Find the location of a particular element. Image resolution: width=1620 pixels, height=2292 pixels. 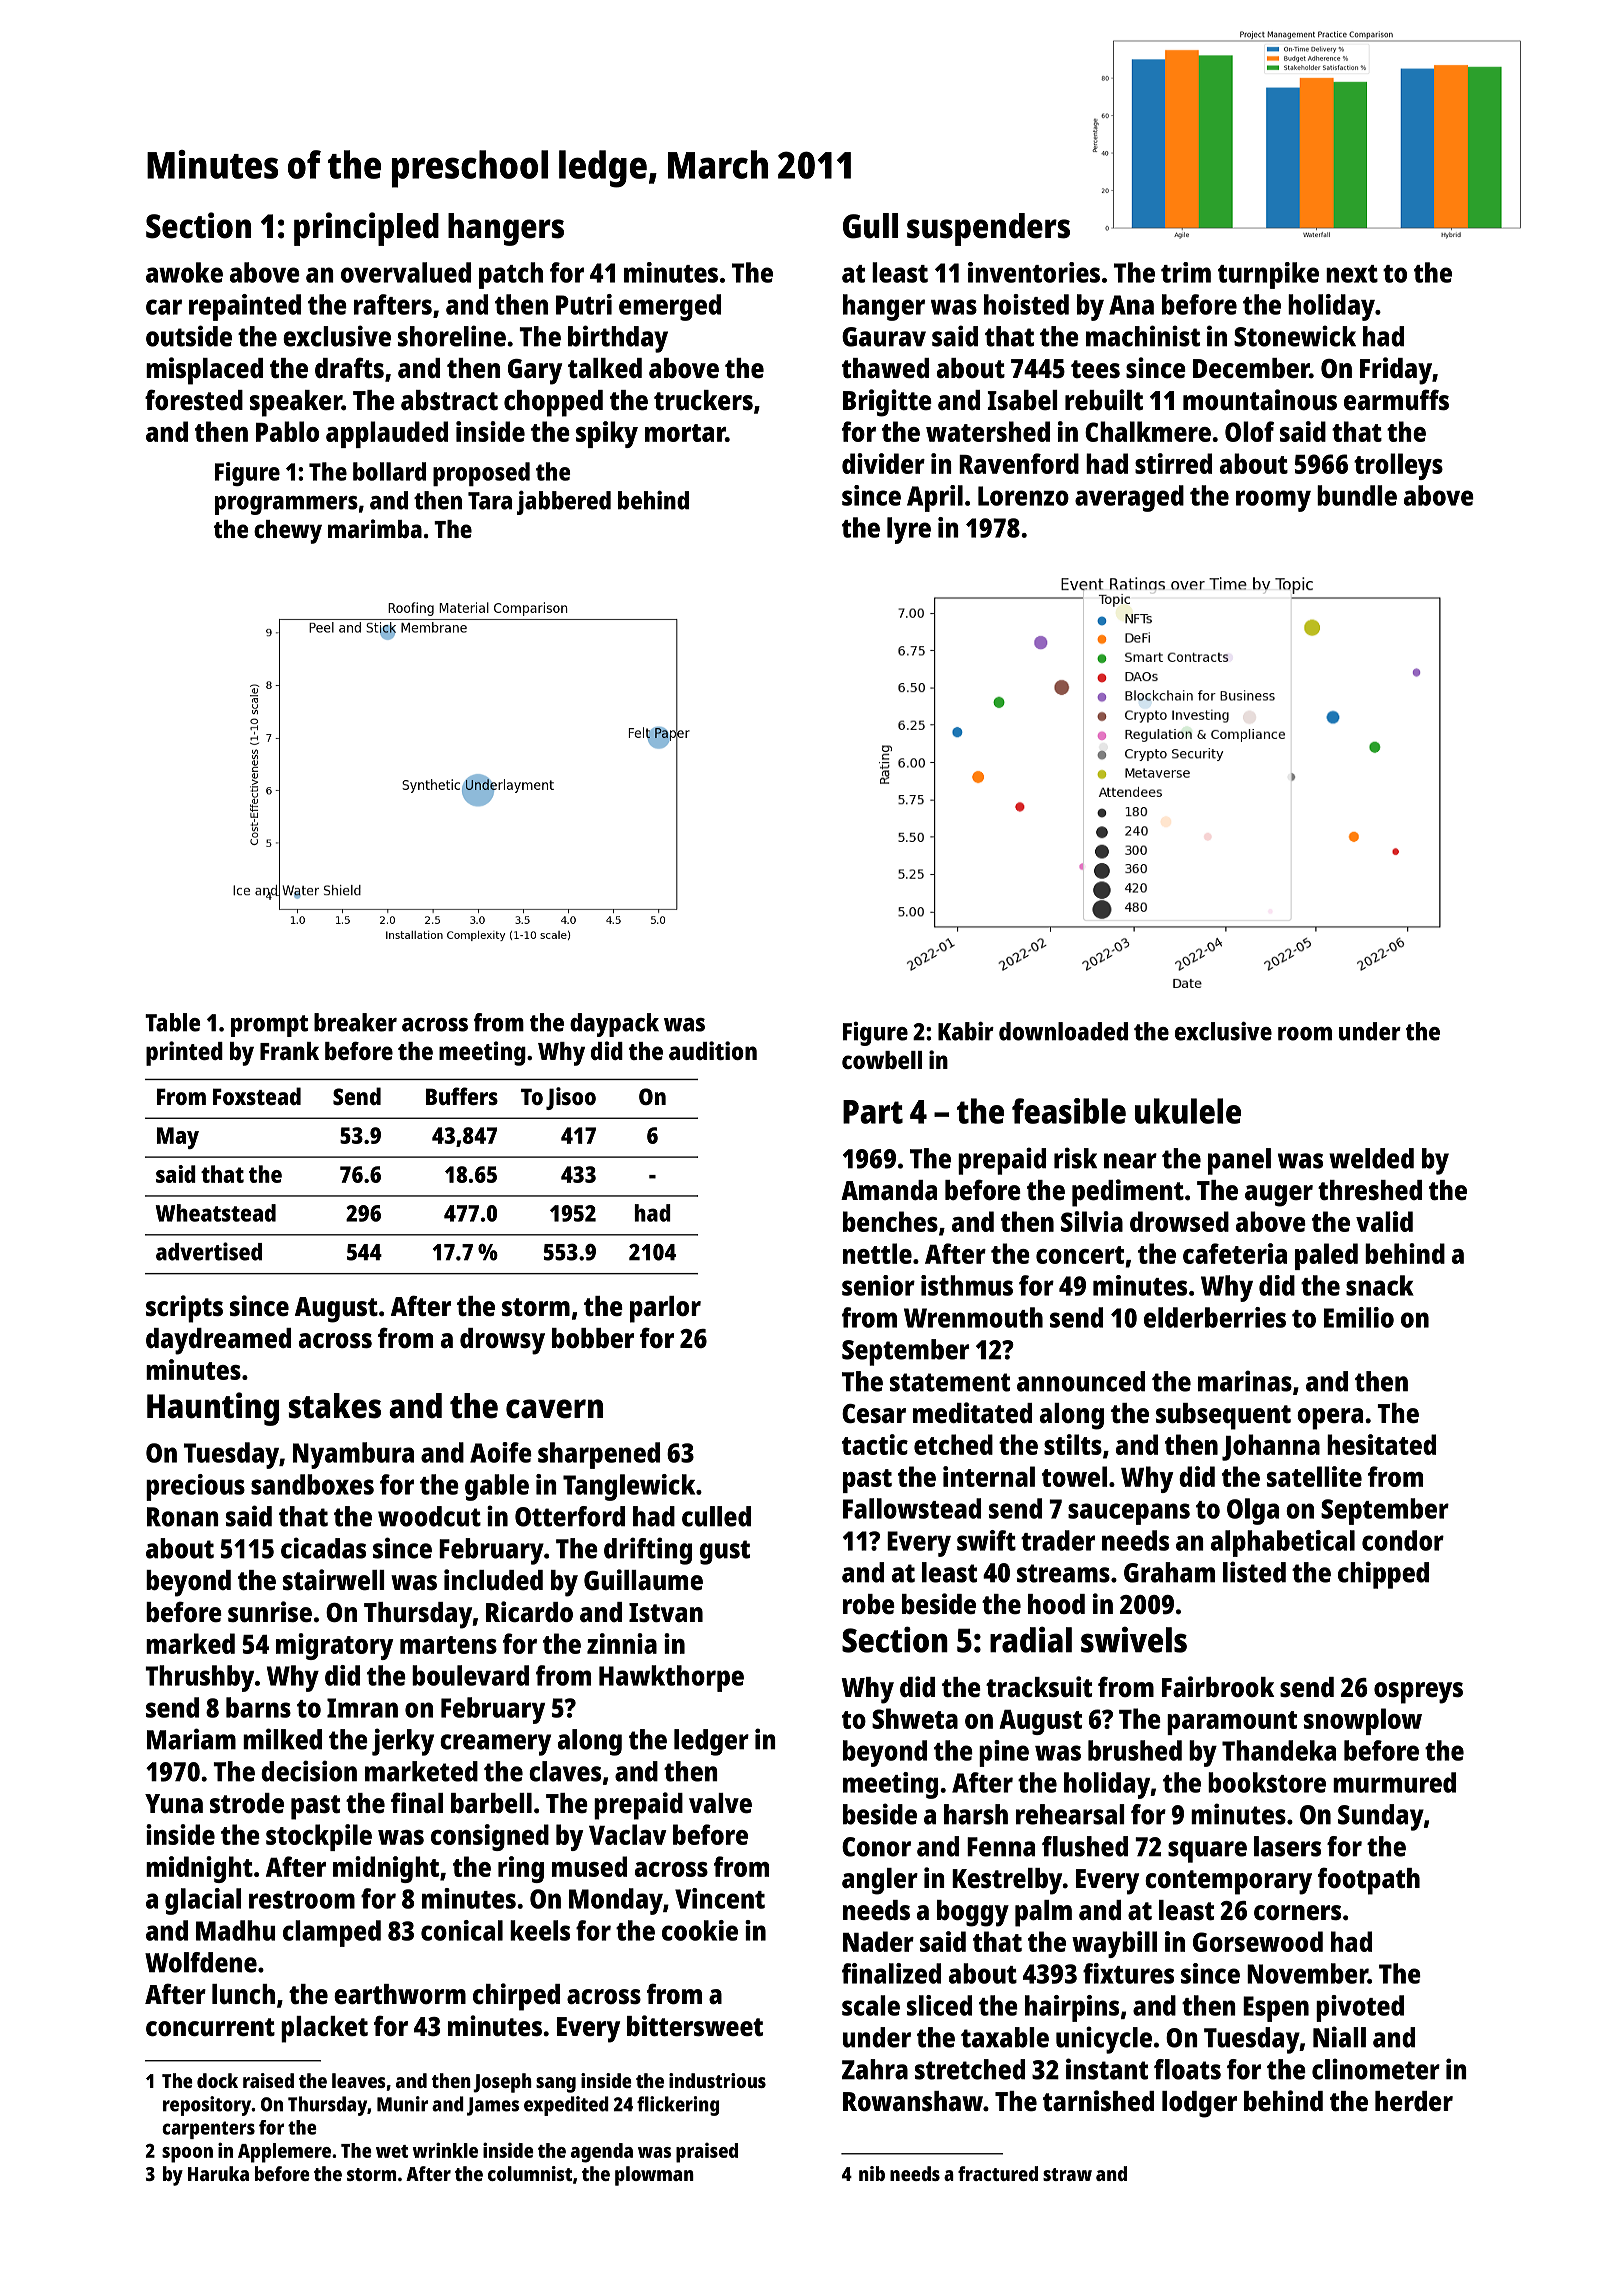

thawed is located at coordinates (885, 368).
